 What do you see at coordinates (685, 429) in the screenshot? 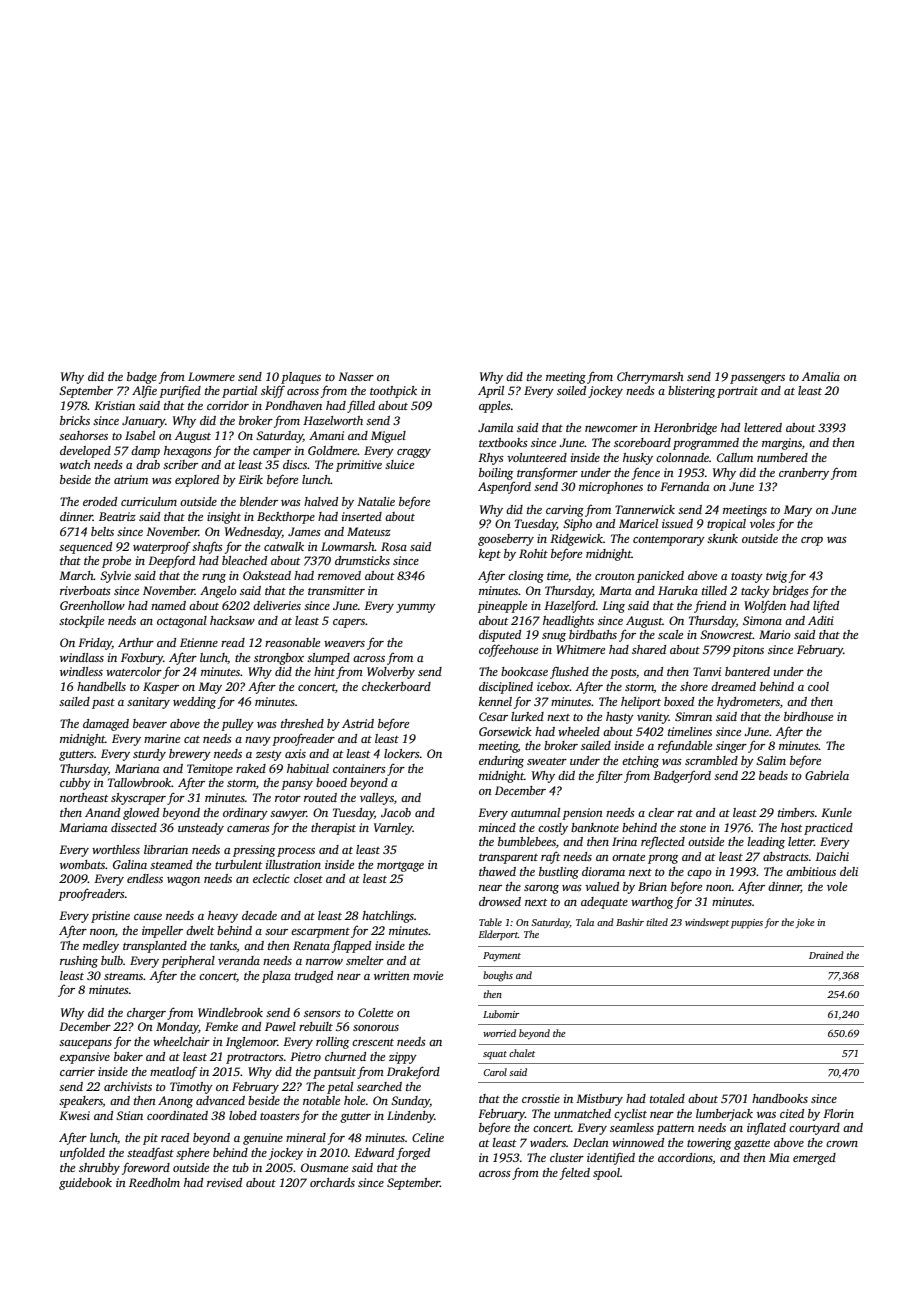
I see `Heronbridge` at bounding box center [685, 429].
